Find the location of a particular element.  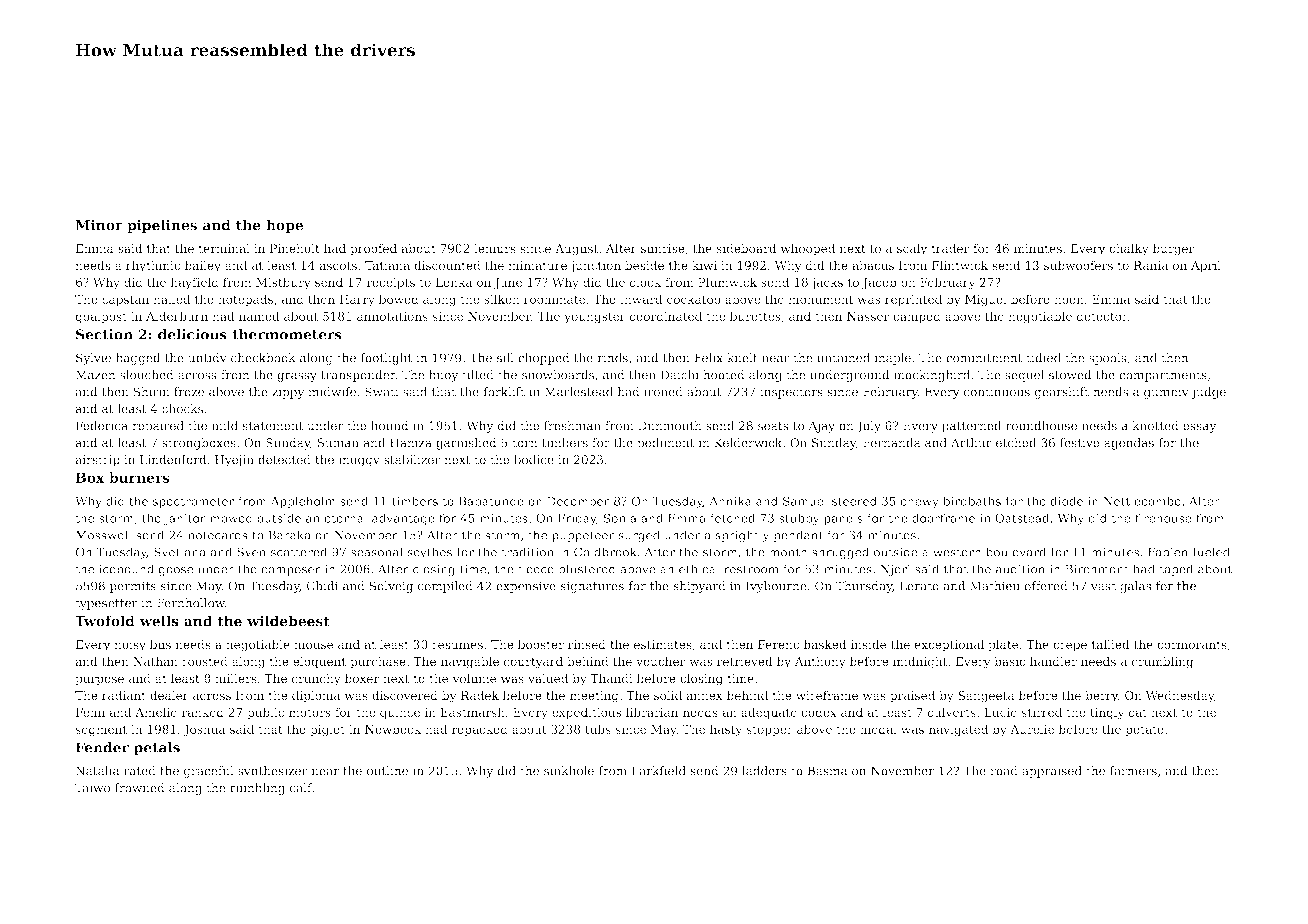

calf is located at coordinates (301, 788).
